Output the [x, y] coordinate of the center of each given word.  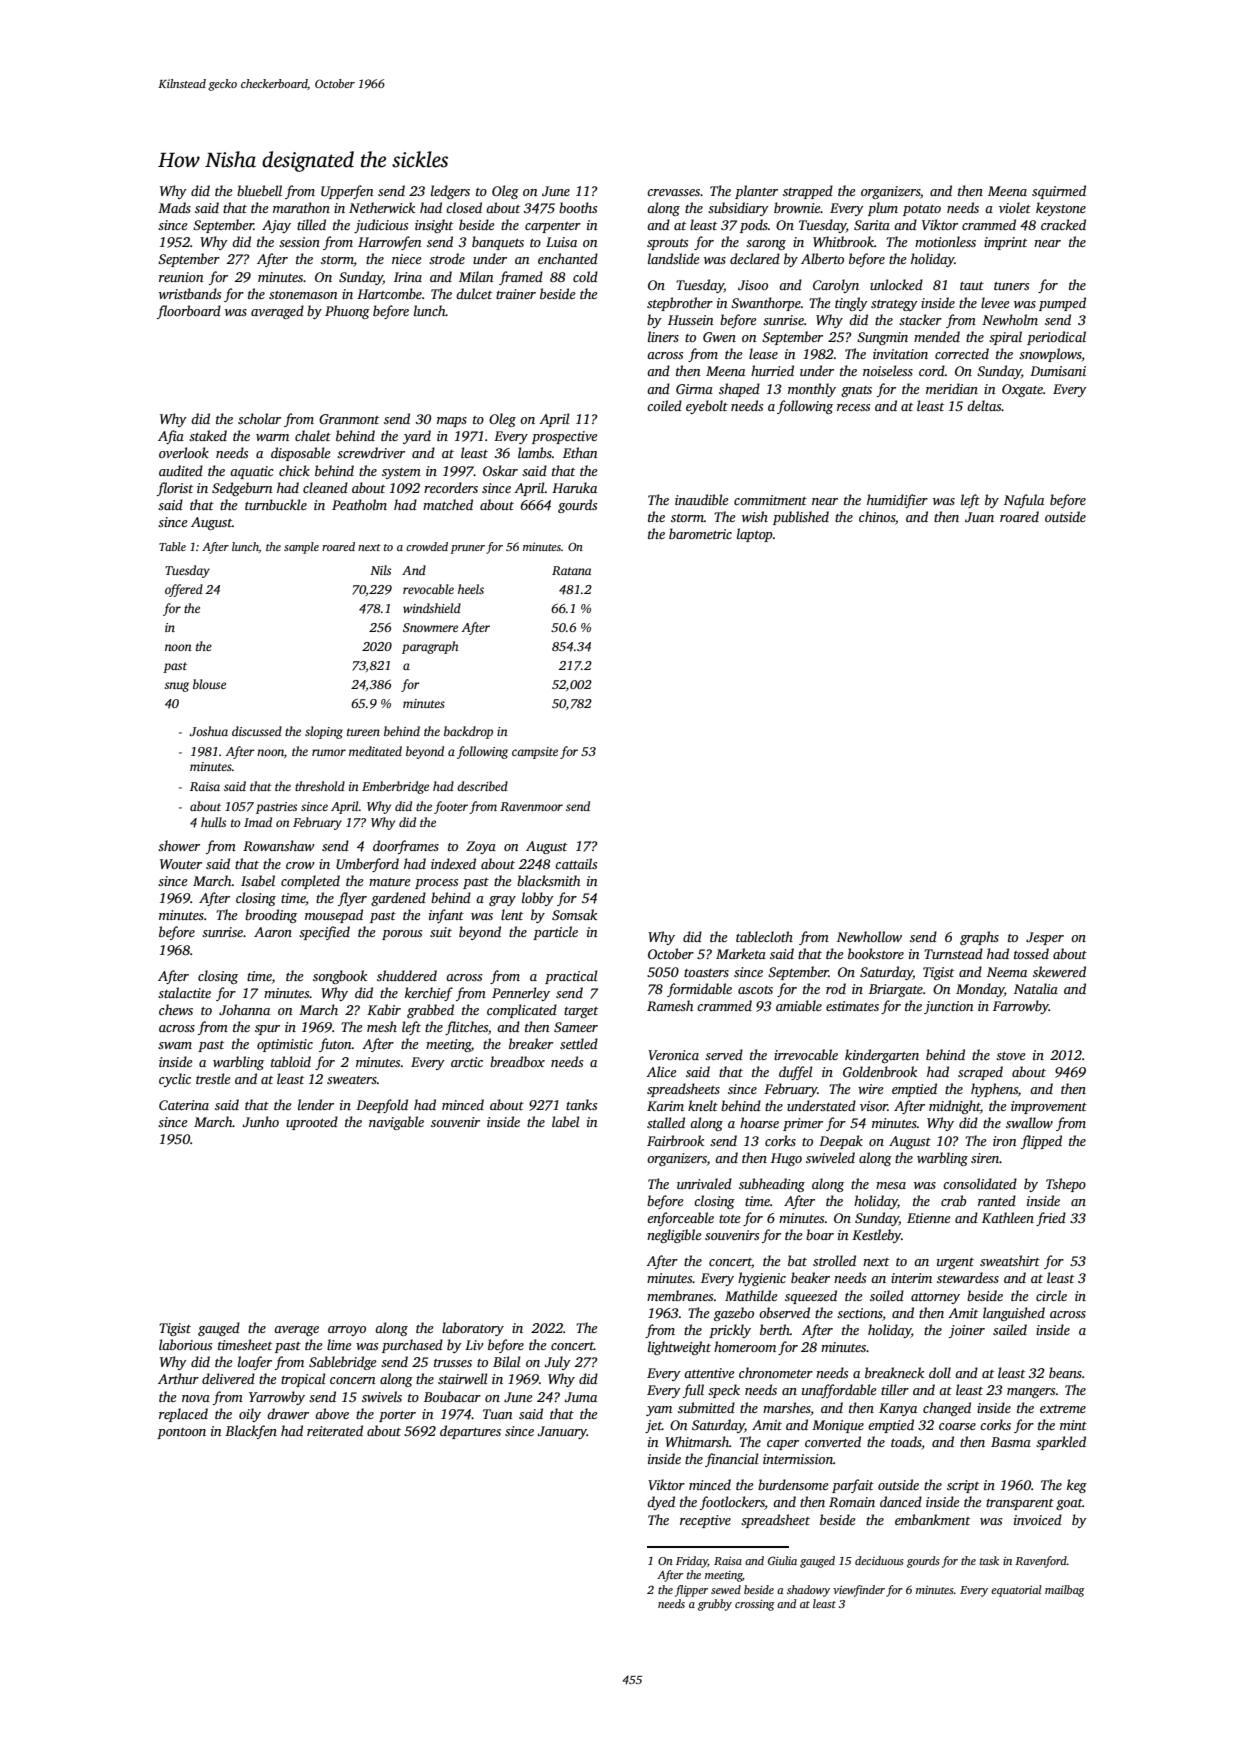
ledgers [450, 192]
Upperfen [347, 192]
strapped [808, 192]
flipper [691, 1591]
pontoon [181, 1433]
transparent [1020, 1504]
